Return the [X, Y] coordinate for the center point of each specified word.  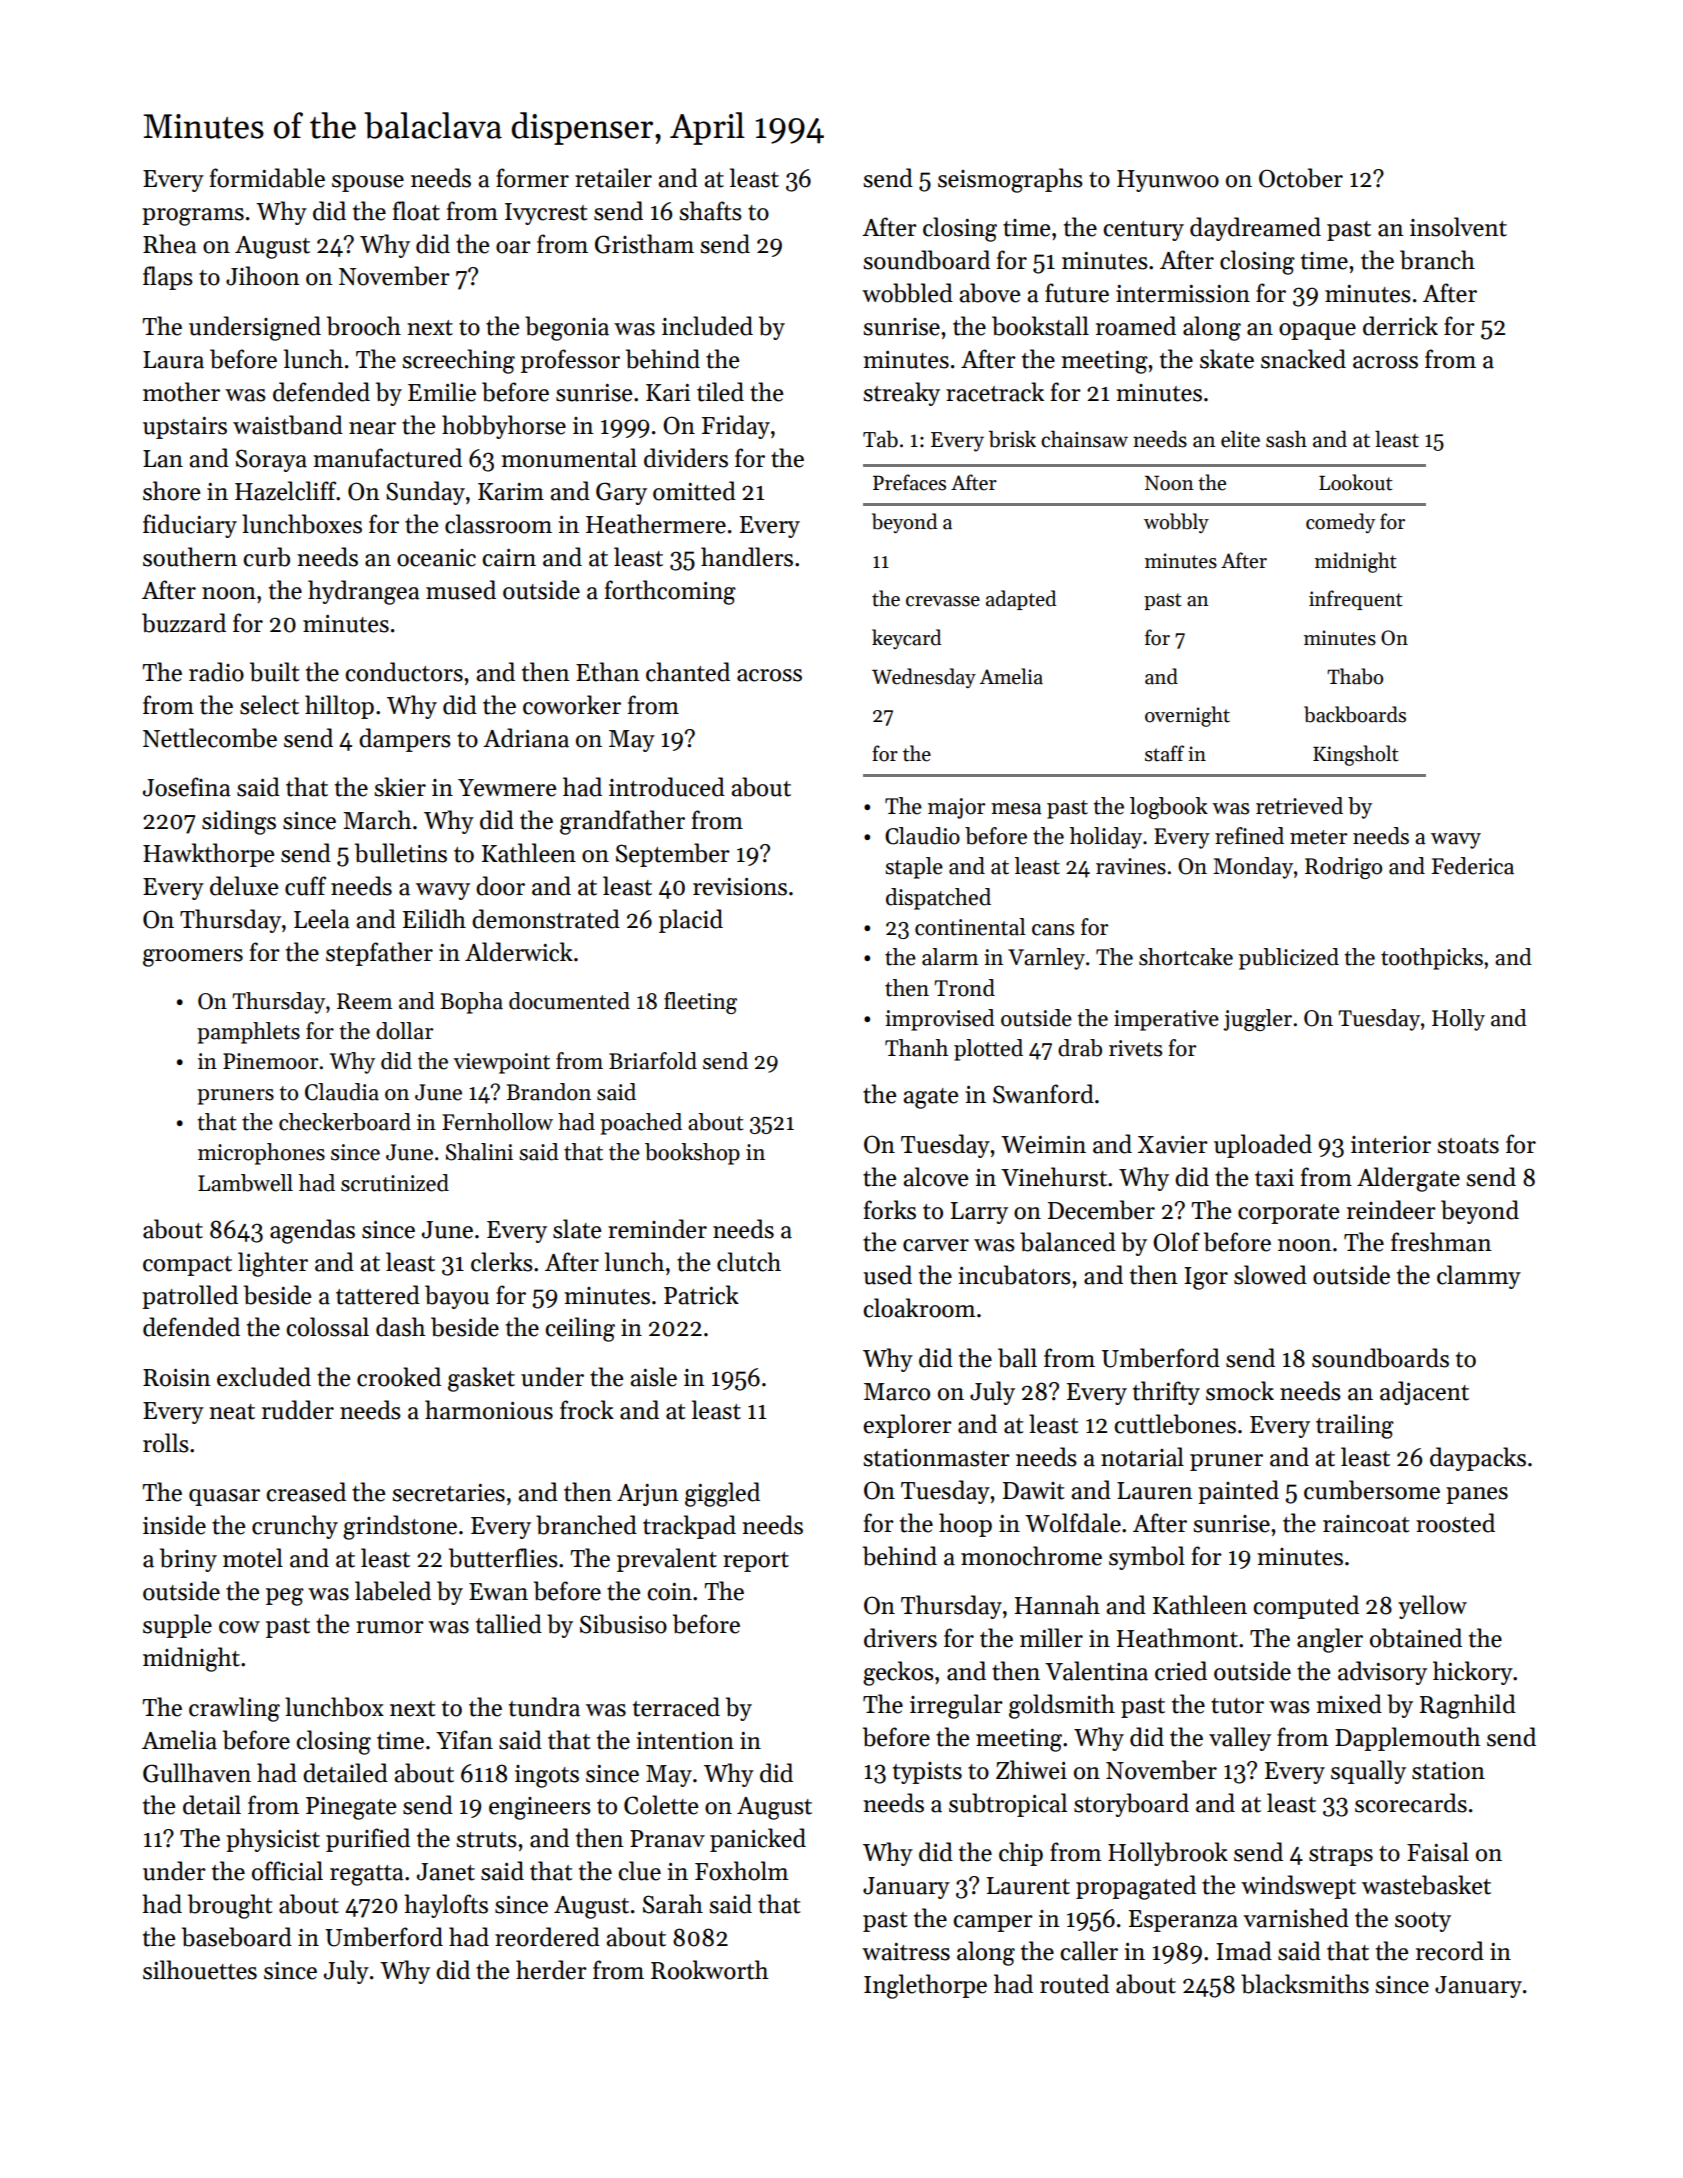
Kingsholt [1356, 755]
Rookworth [710, 1970]
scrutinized [395, 1183]
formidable [267, 178]
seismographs [1010, 180]
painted [1238, 1492]
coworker [572, 705]
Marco [897, 1392]
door [500, 886]
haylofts [446, 1906]
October [1301, 178]
